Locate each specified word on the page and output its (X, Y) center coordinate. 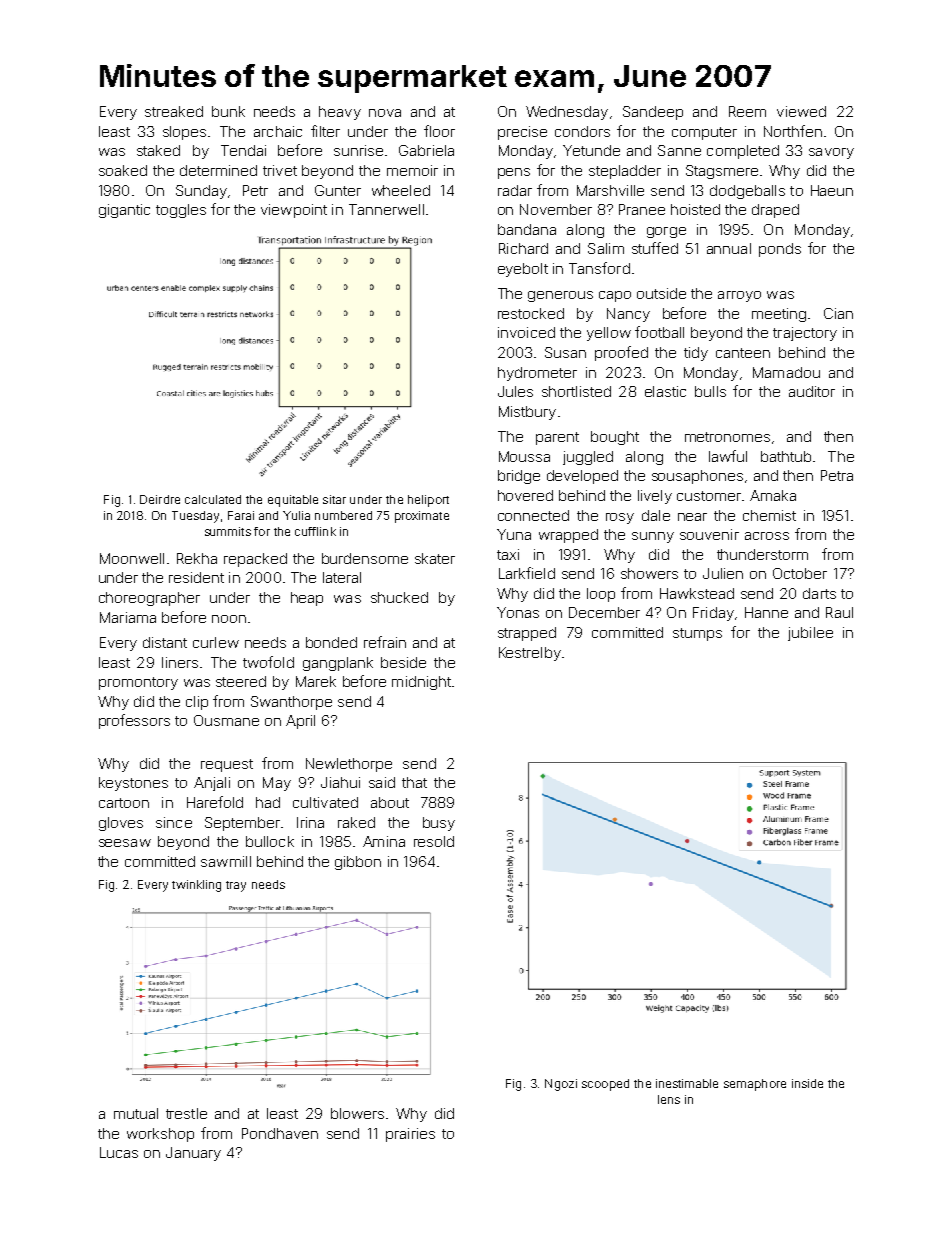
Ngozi (561, 1085)
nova (385, 113)
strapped (527, 634)
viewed (801, 111)
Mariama (128, 617)
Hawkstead (697, 593)
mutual (136, 1113)
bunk (228, 111)
